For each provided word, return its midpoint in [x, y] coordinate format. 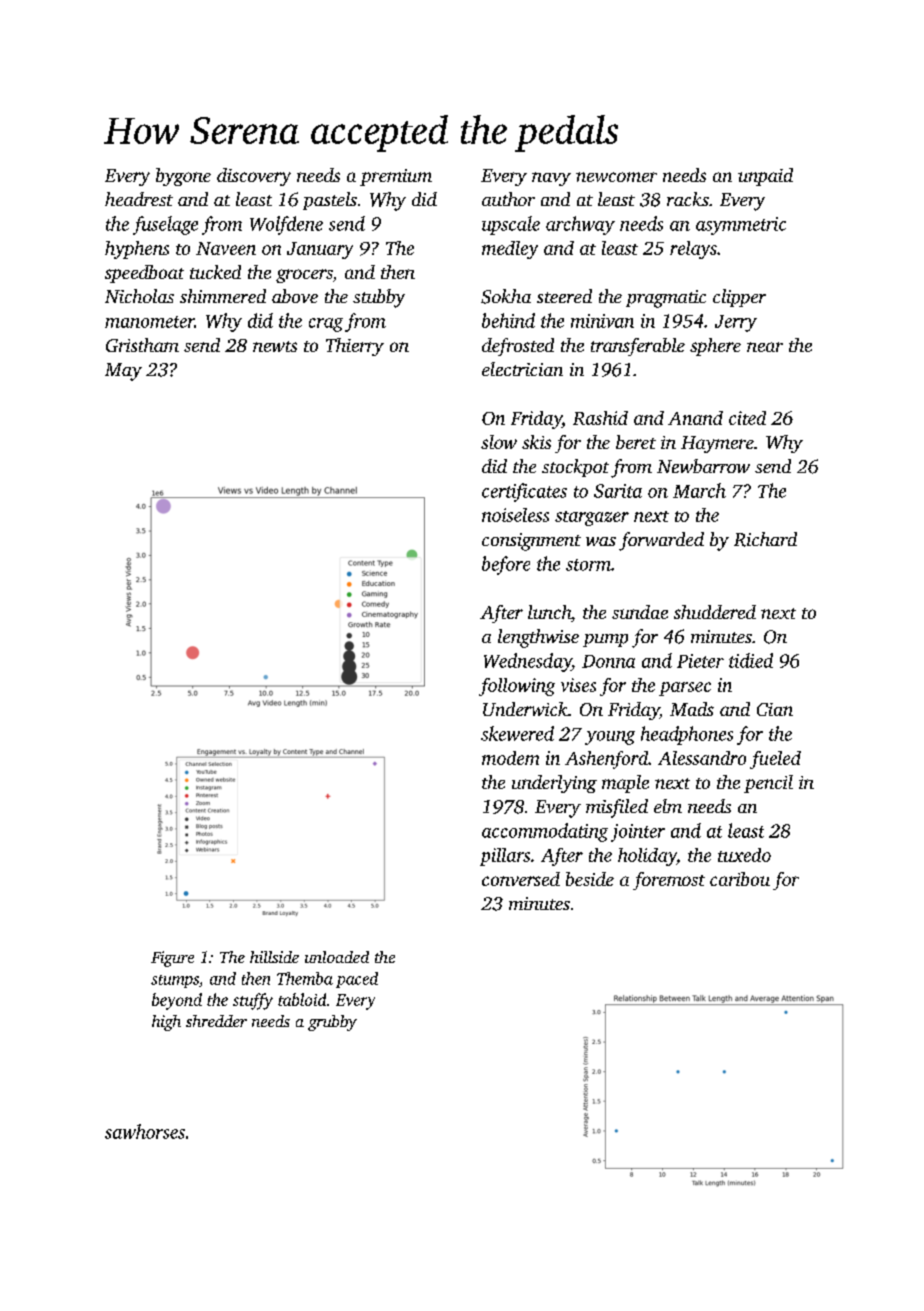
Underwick [525, 709]
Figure [172, 959]
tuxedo [744, 855]
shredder [216, 1021]
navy [551, 179]
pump [605, 640]
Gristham [142, 345]
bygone [183, 177]
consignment [531, 542]
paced [357, 980]
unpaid [765, 177]
